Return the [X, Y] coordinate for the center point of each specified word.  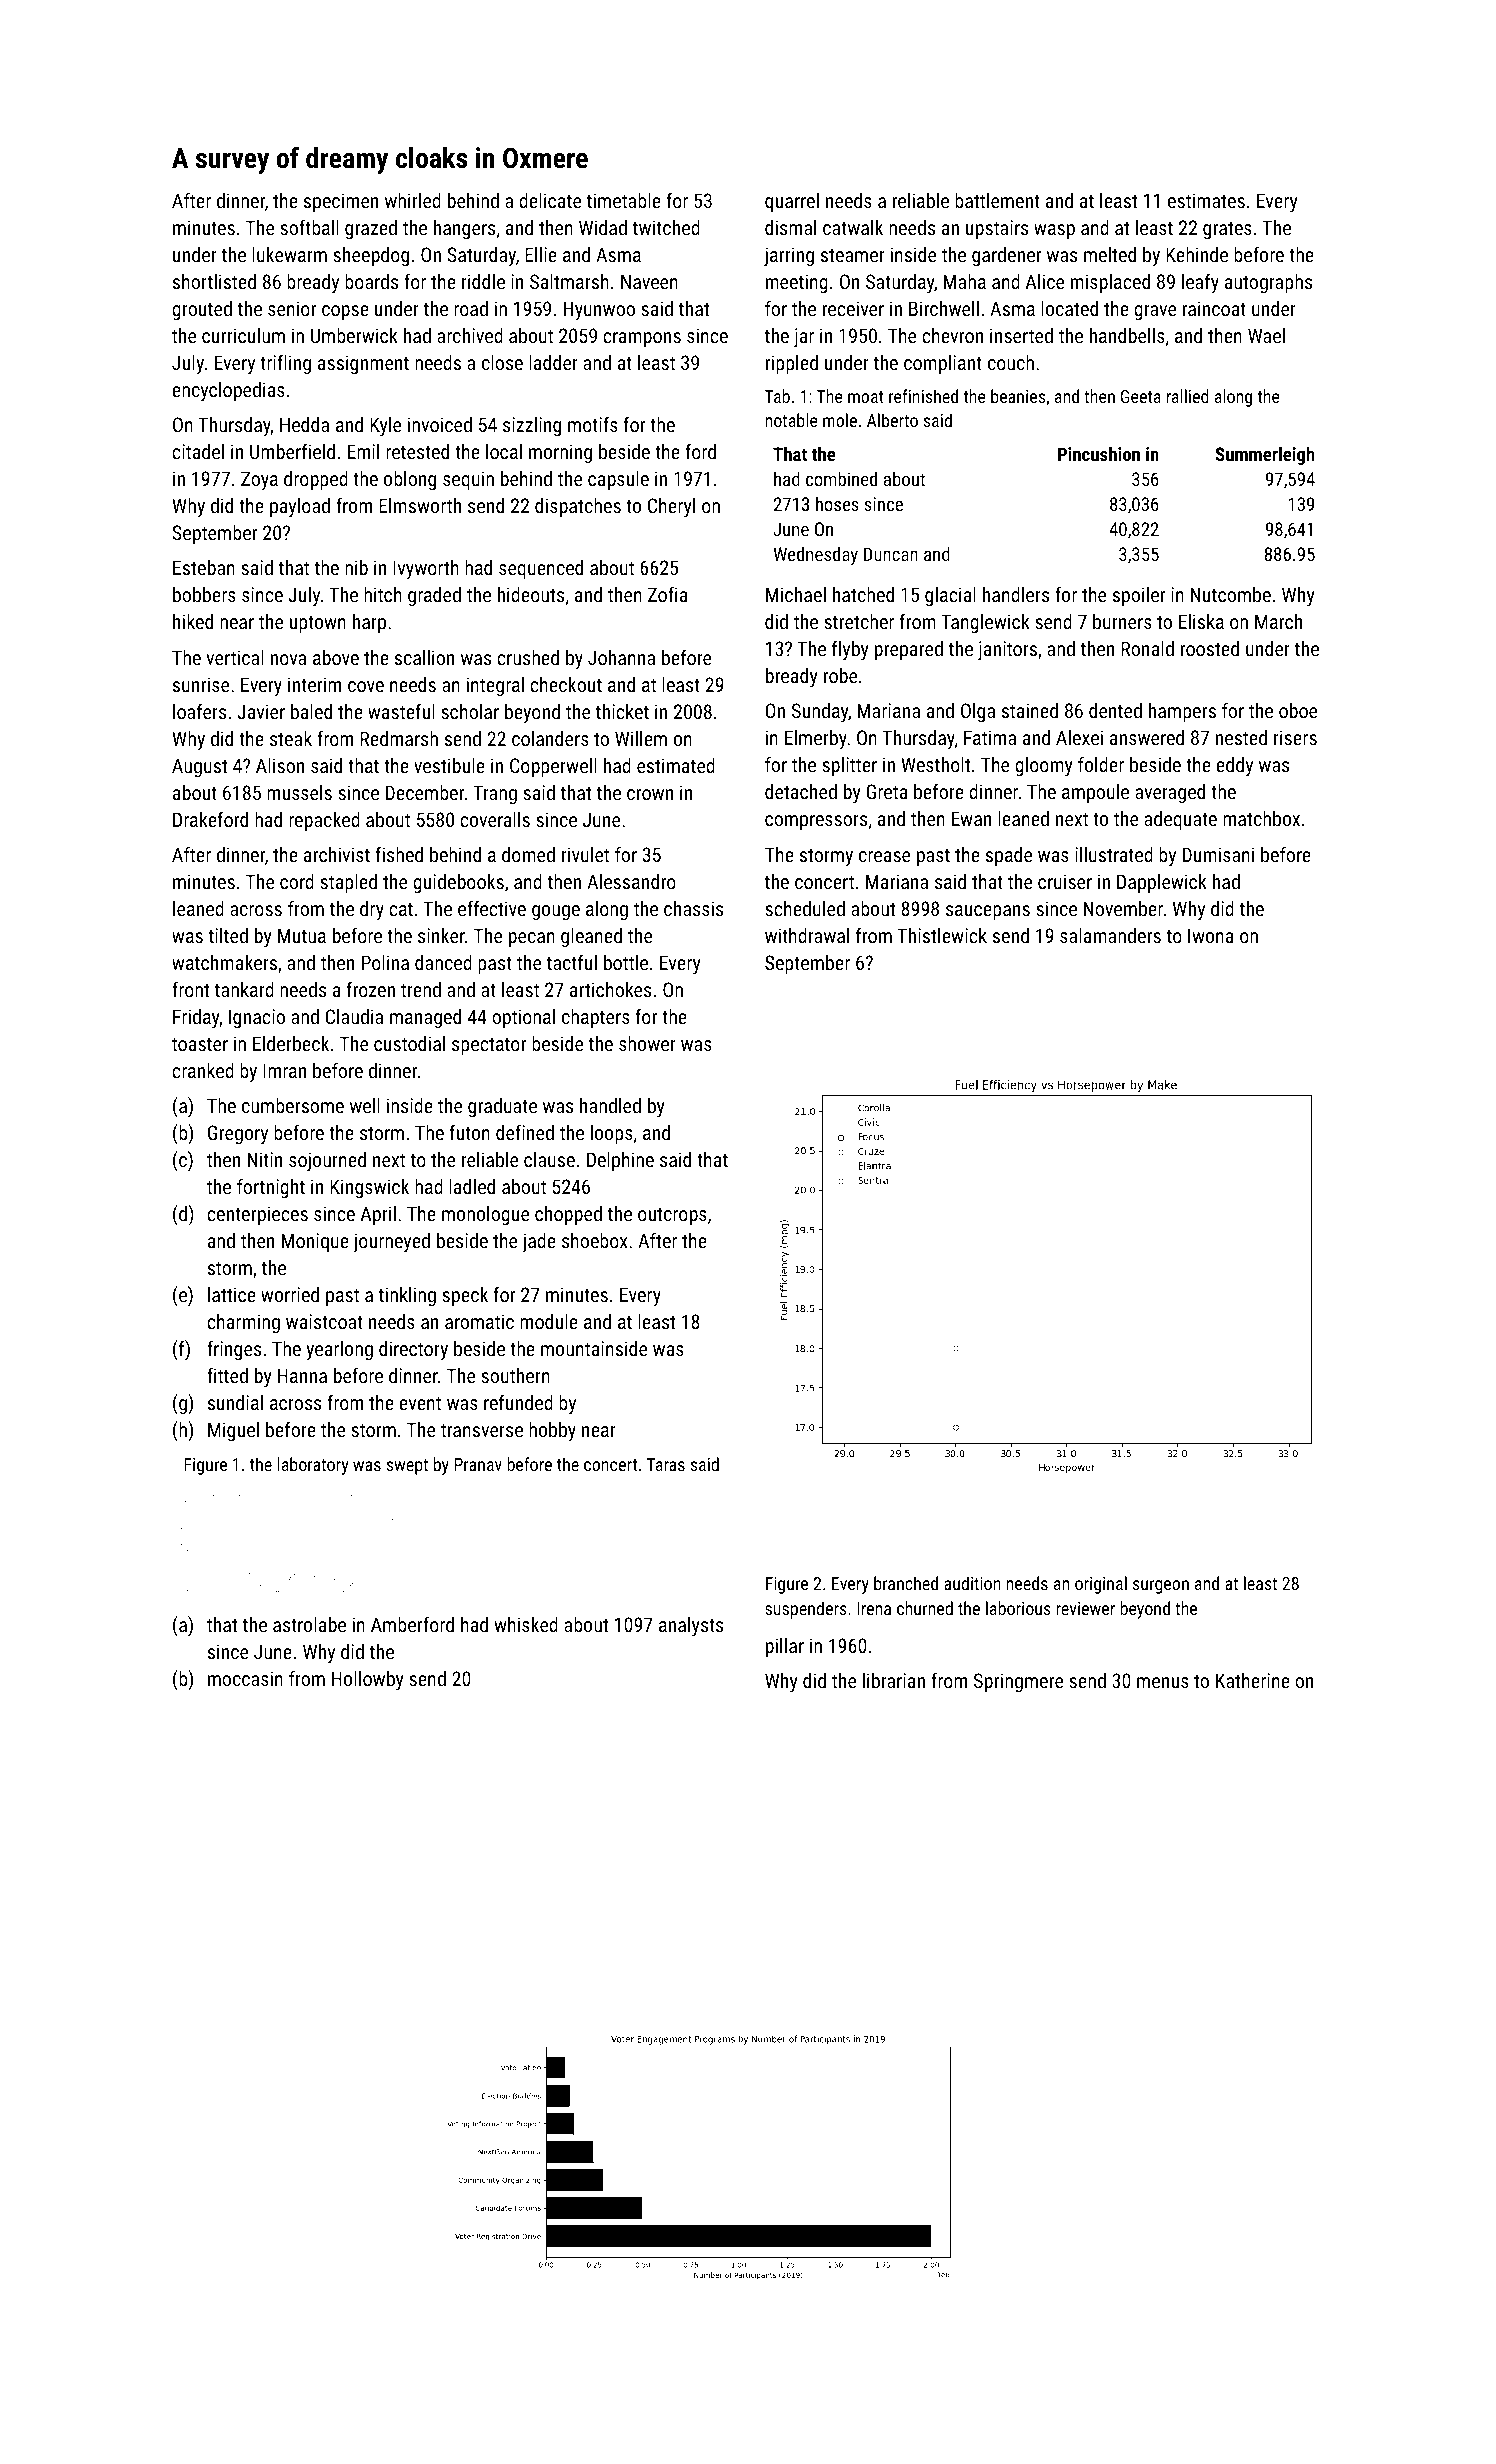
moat [866, 397]
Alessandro [631, 881]
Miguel [233, 1431]
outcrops [672, 1216]
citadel [198, 451]
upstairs [997, 229]
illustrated [1114, 854]
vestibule [449, 765]
